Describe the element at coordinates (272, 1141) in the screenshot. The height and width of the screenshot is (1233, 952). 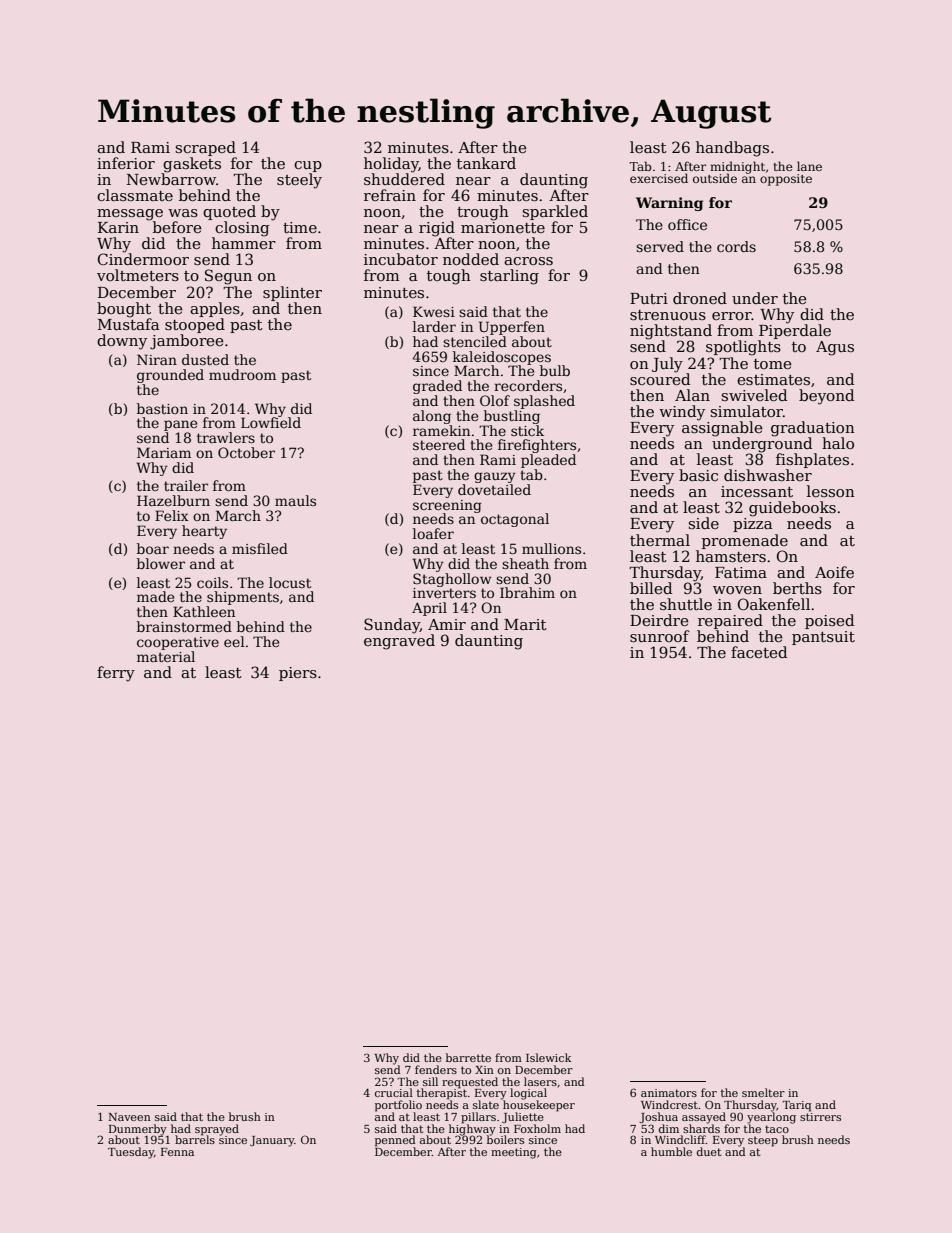
I see `January` at that location.
